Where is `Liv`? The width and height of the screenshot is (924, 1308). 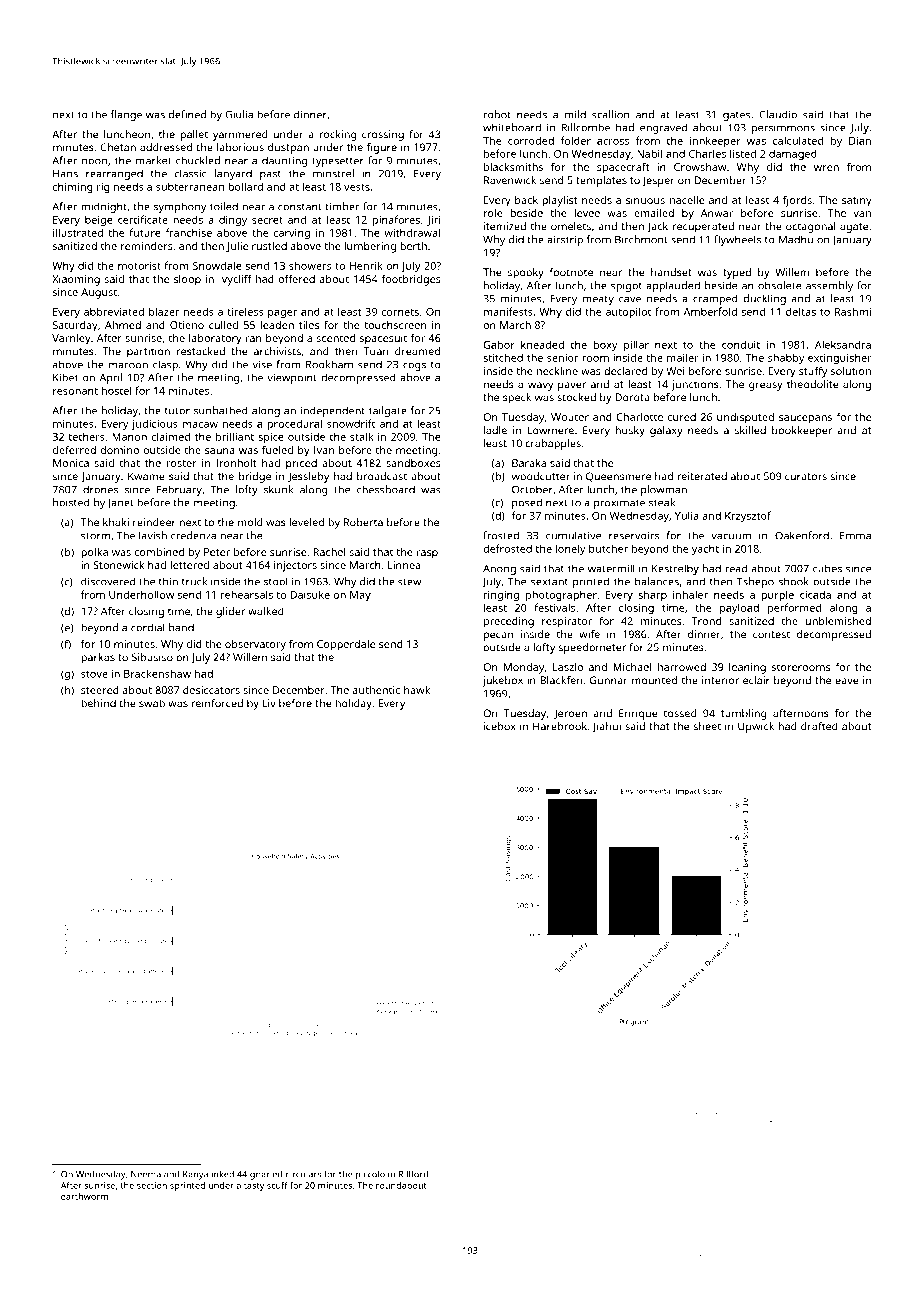 Liv is located at coordinates (269, 703).
